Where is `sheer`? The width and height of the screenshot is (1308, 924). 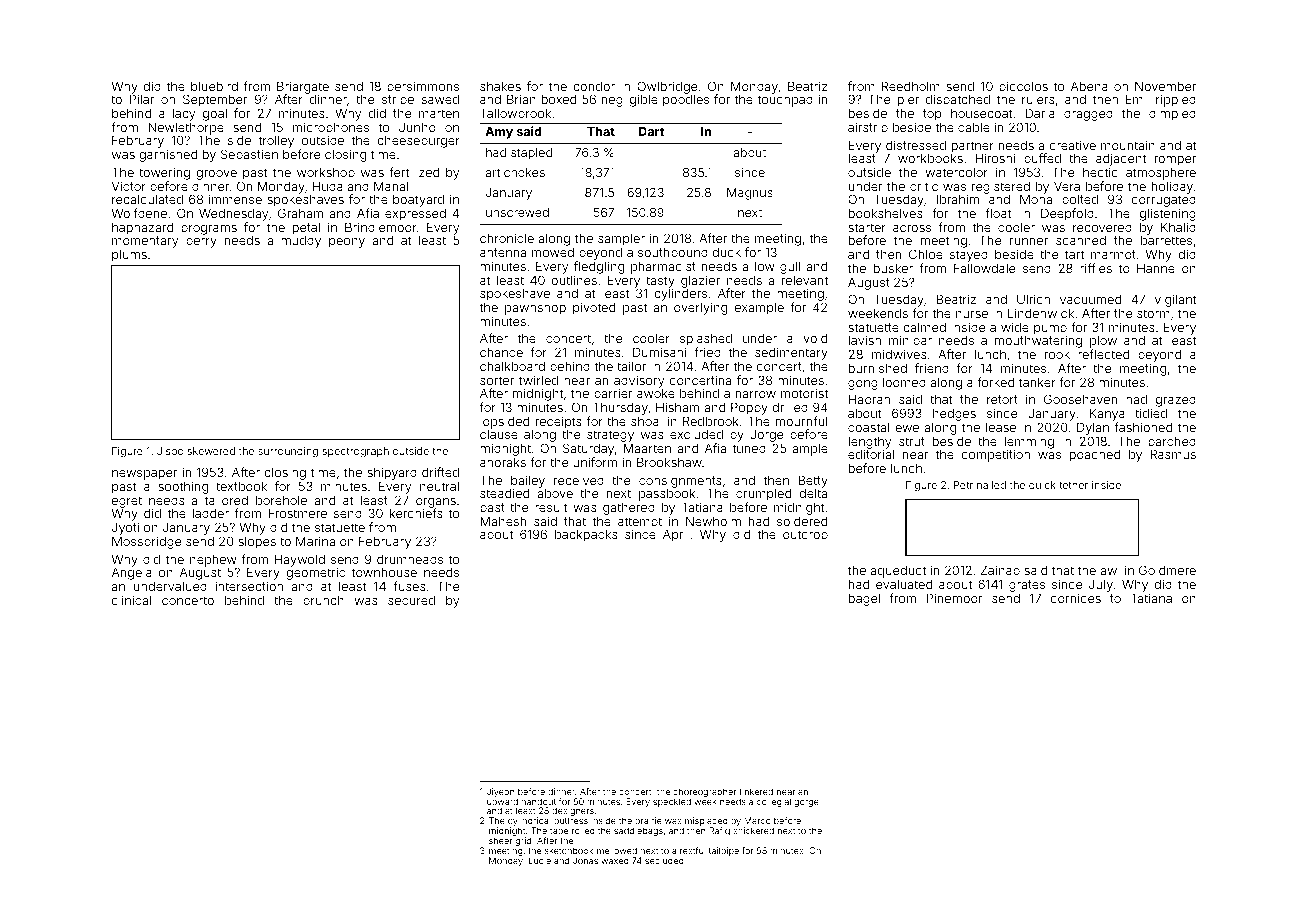
sheer is located at coordinates (500, 840).
